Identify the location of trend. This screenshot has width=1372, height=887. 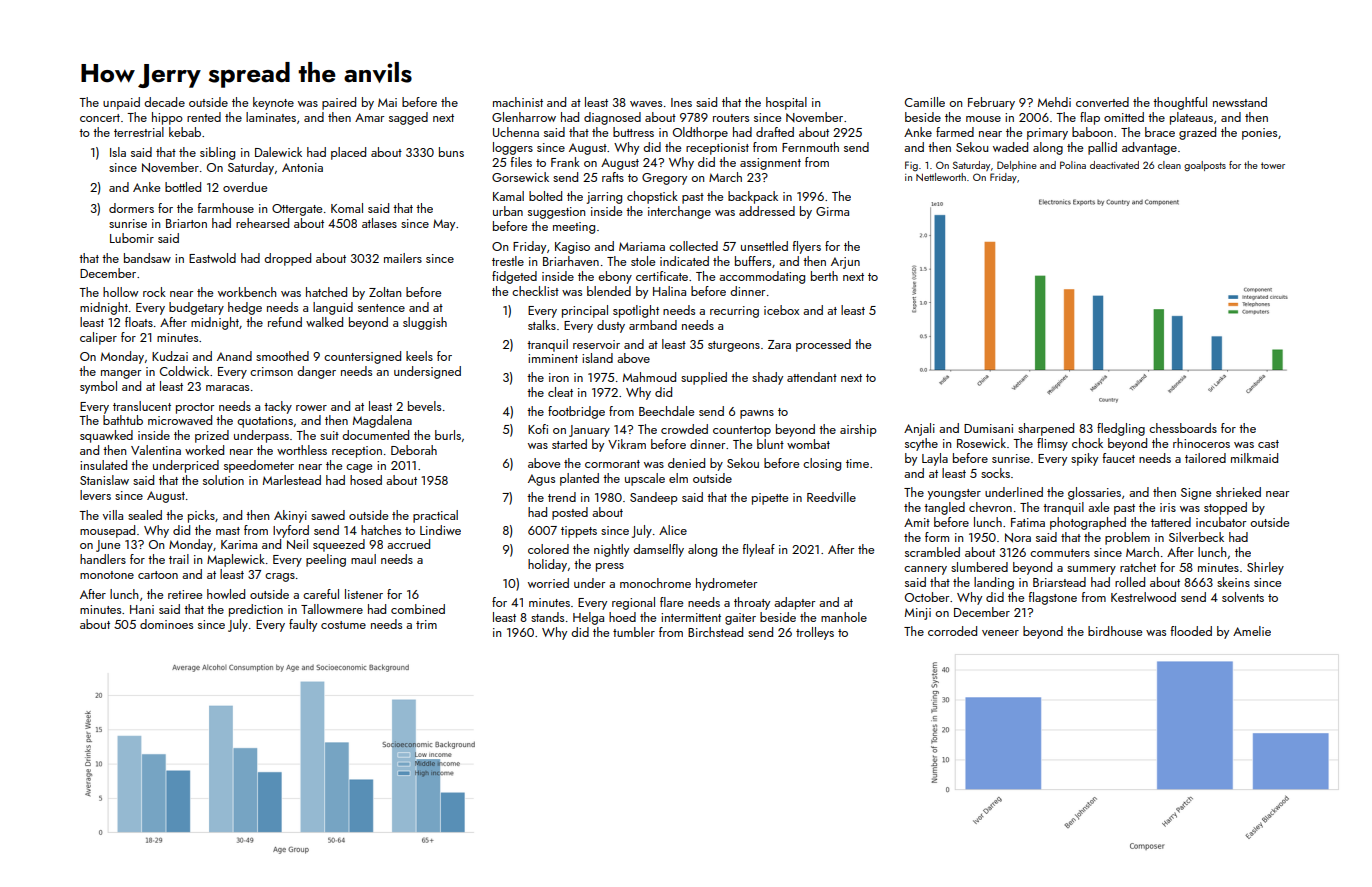
(562, 497).
